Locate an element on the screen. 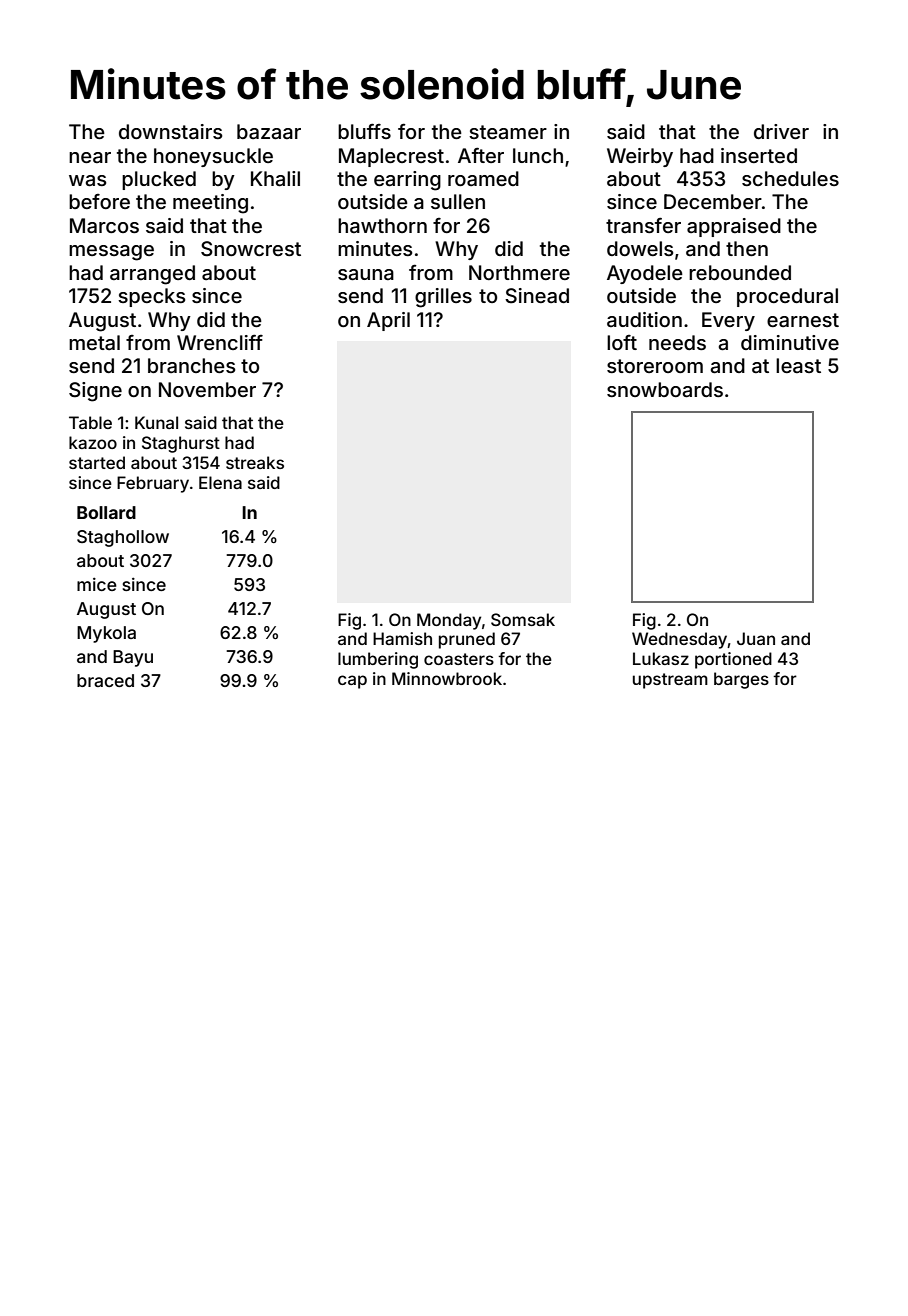  Elena is located at coordinates (220, 482).
